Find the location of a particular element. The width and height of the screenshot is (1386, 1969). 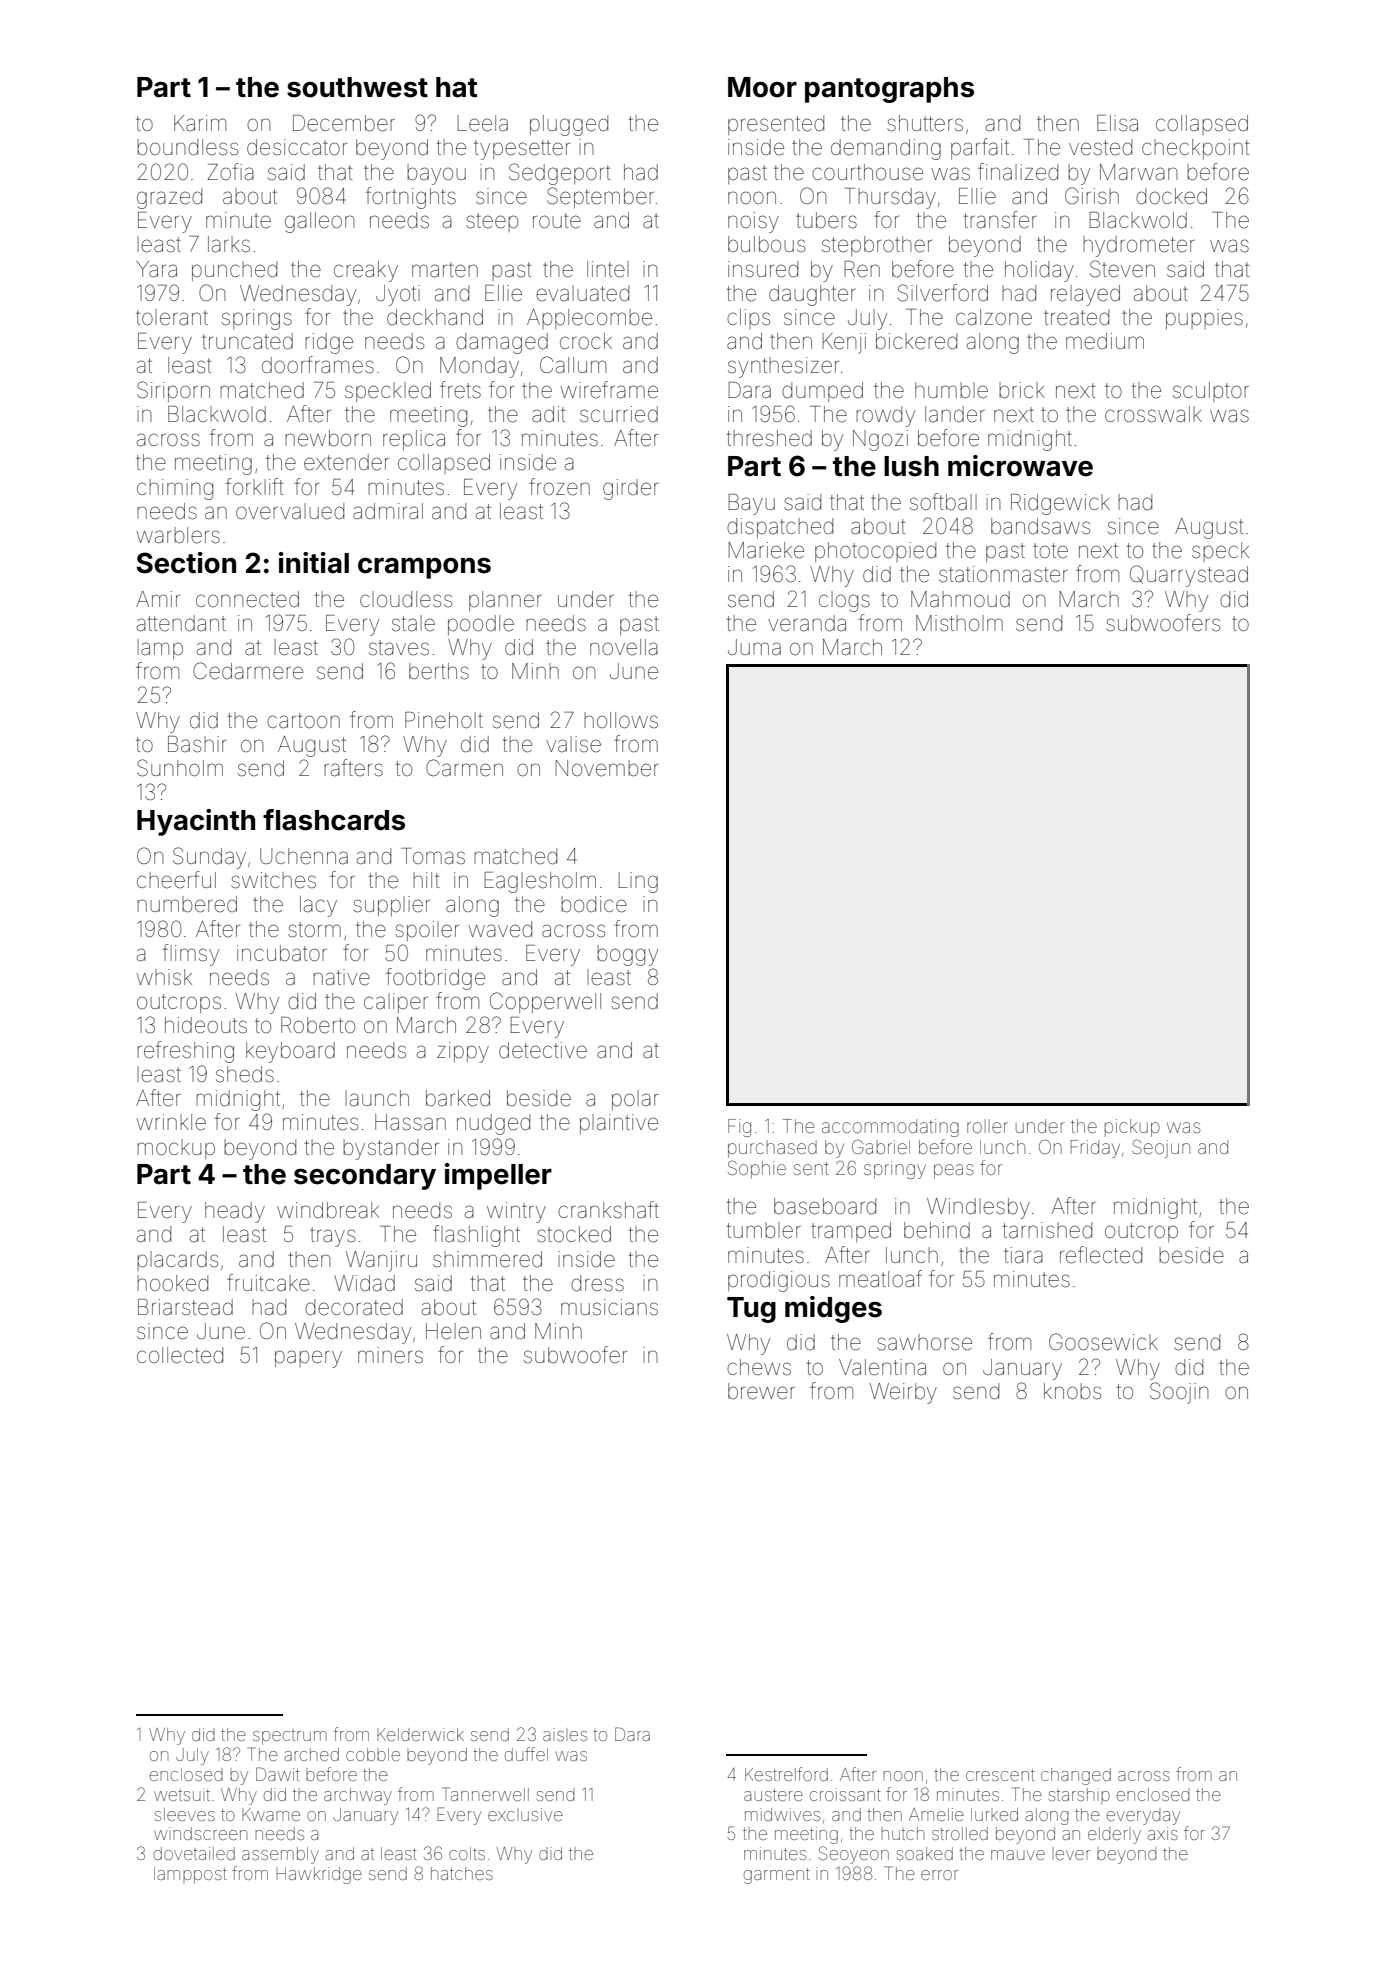

Quarrystead is located at coordinates (1189, 576).
